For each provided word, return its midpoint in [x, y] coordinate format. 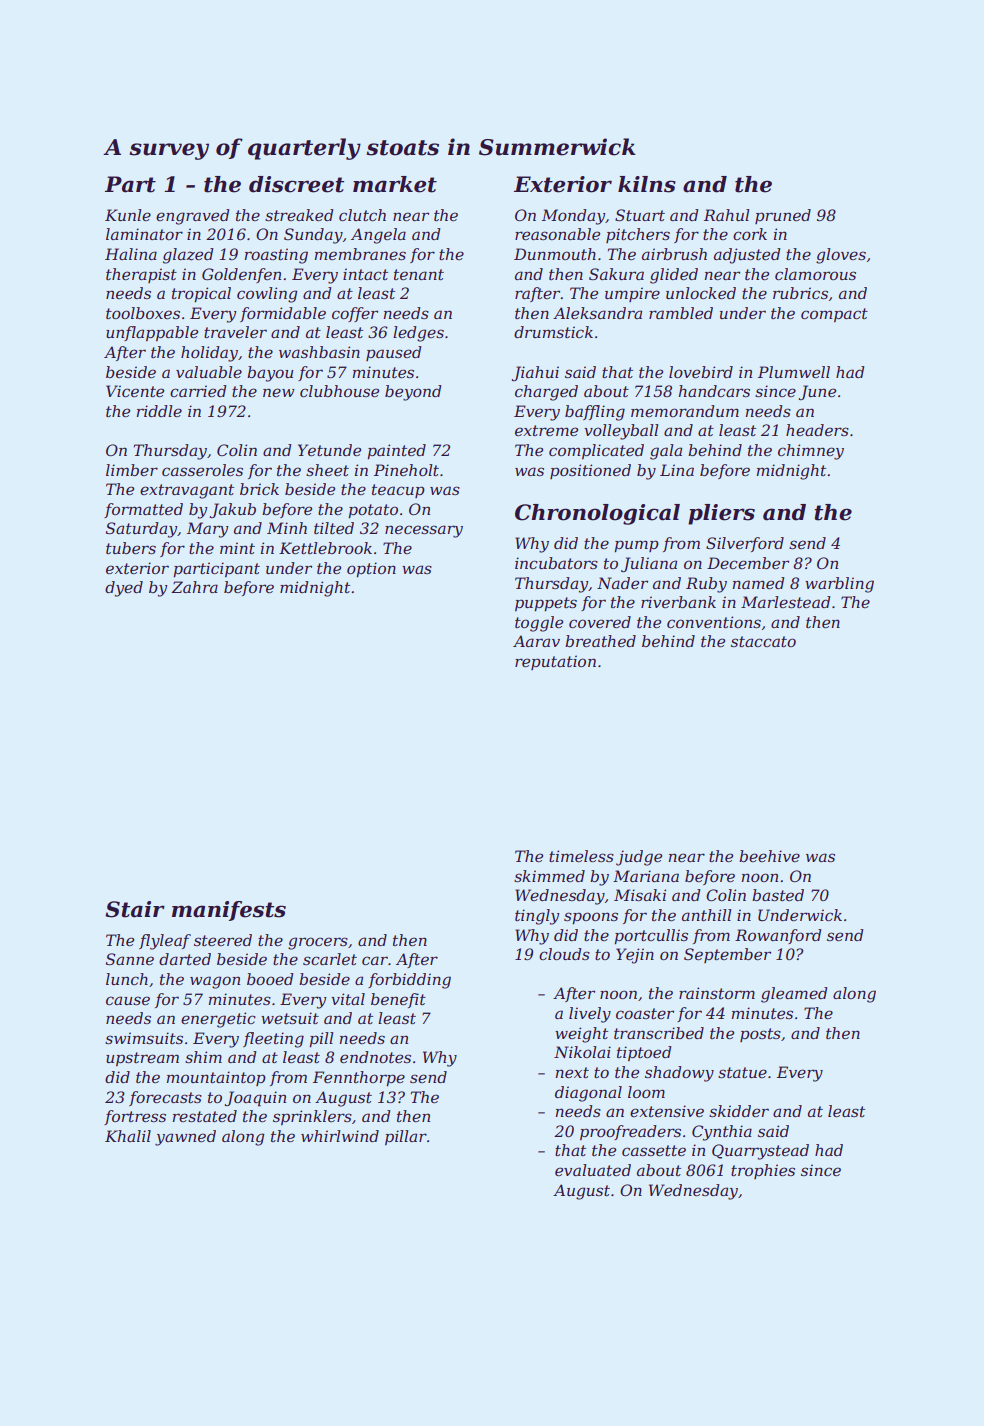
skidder [739, 1111]
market [395, 184]
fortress [135, 1117]
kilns [647, 184]
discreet [296, 184]
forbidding [409, 981]
